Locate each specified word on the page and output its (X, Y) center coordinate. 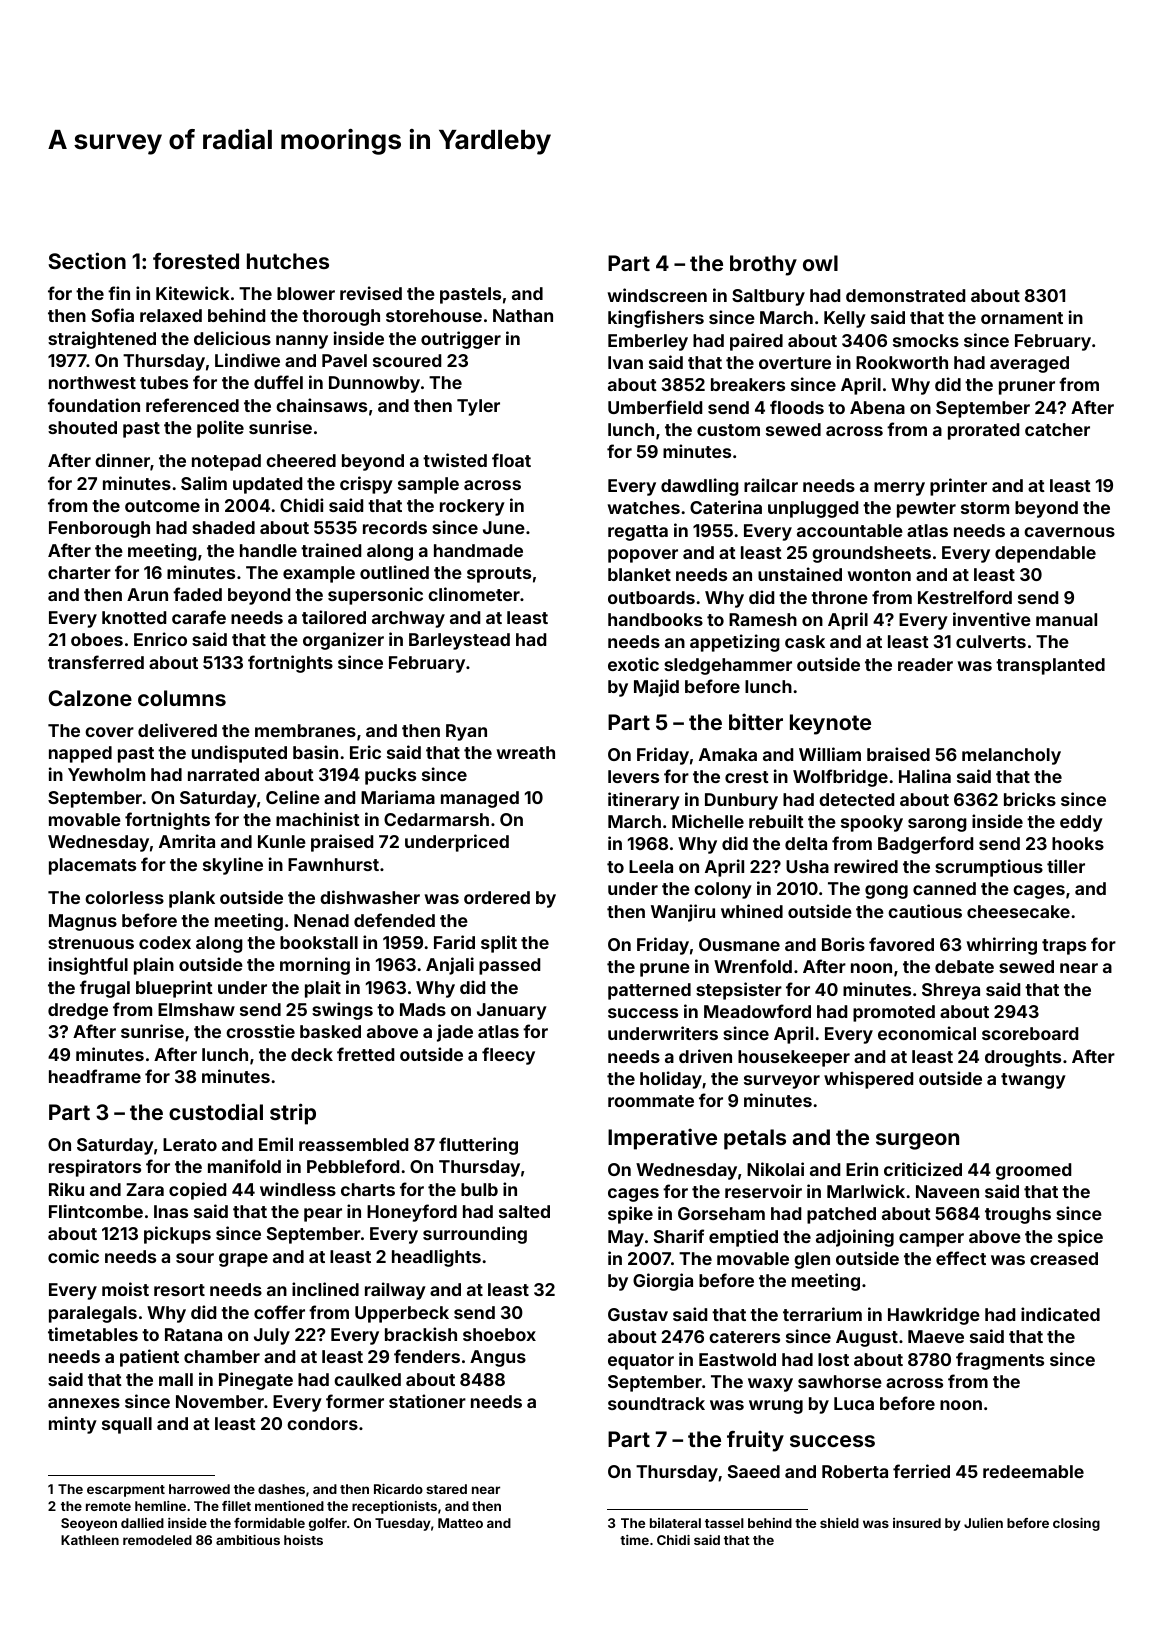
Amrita (187, 841)
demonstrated (905, 295)
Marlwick (866, 1191)
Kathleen (90, 1540)
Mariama (398, 797)
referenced (192, 405)
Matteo (460, 1523)
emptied (743, 1238)
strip (293, 1114)
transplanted (1050, 666)
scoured (407, 360)
